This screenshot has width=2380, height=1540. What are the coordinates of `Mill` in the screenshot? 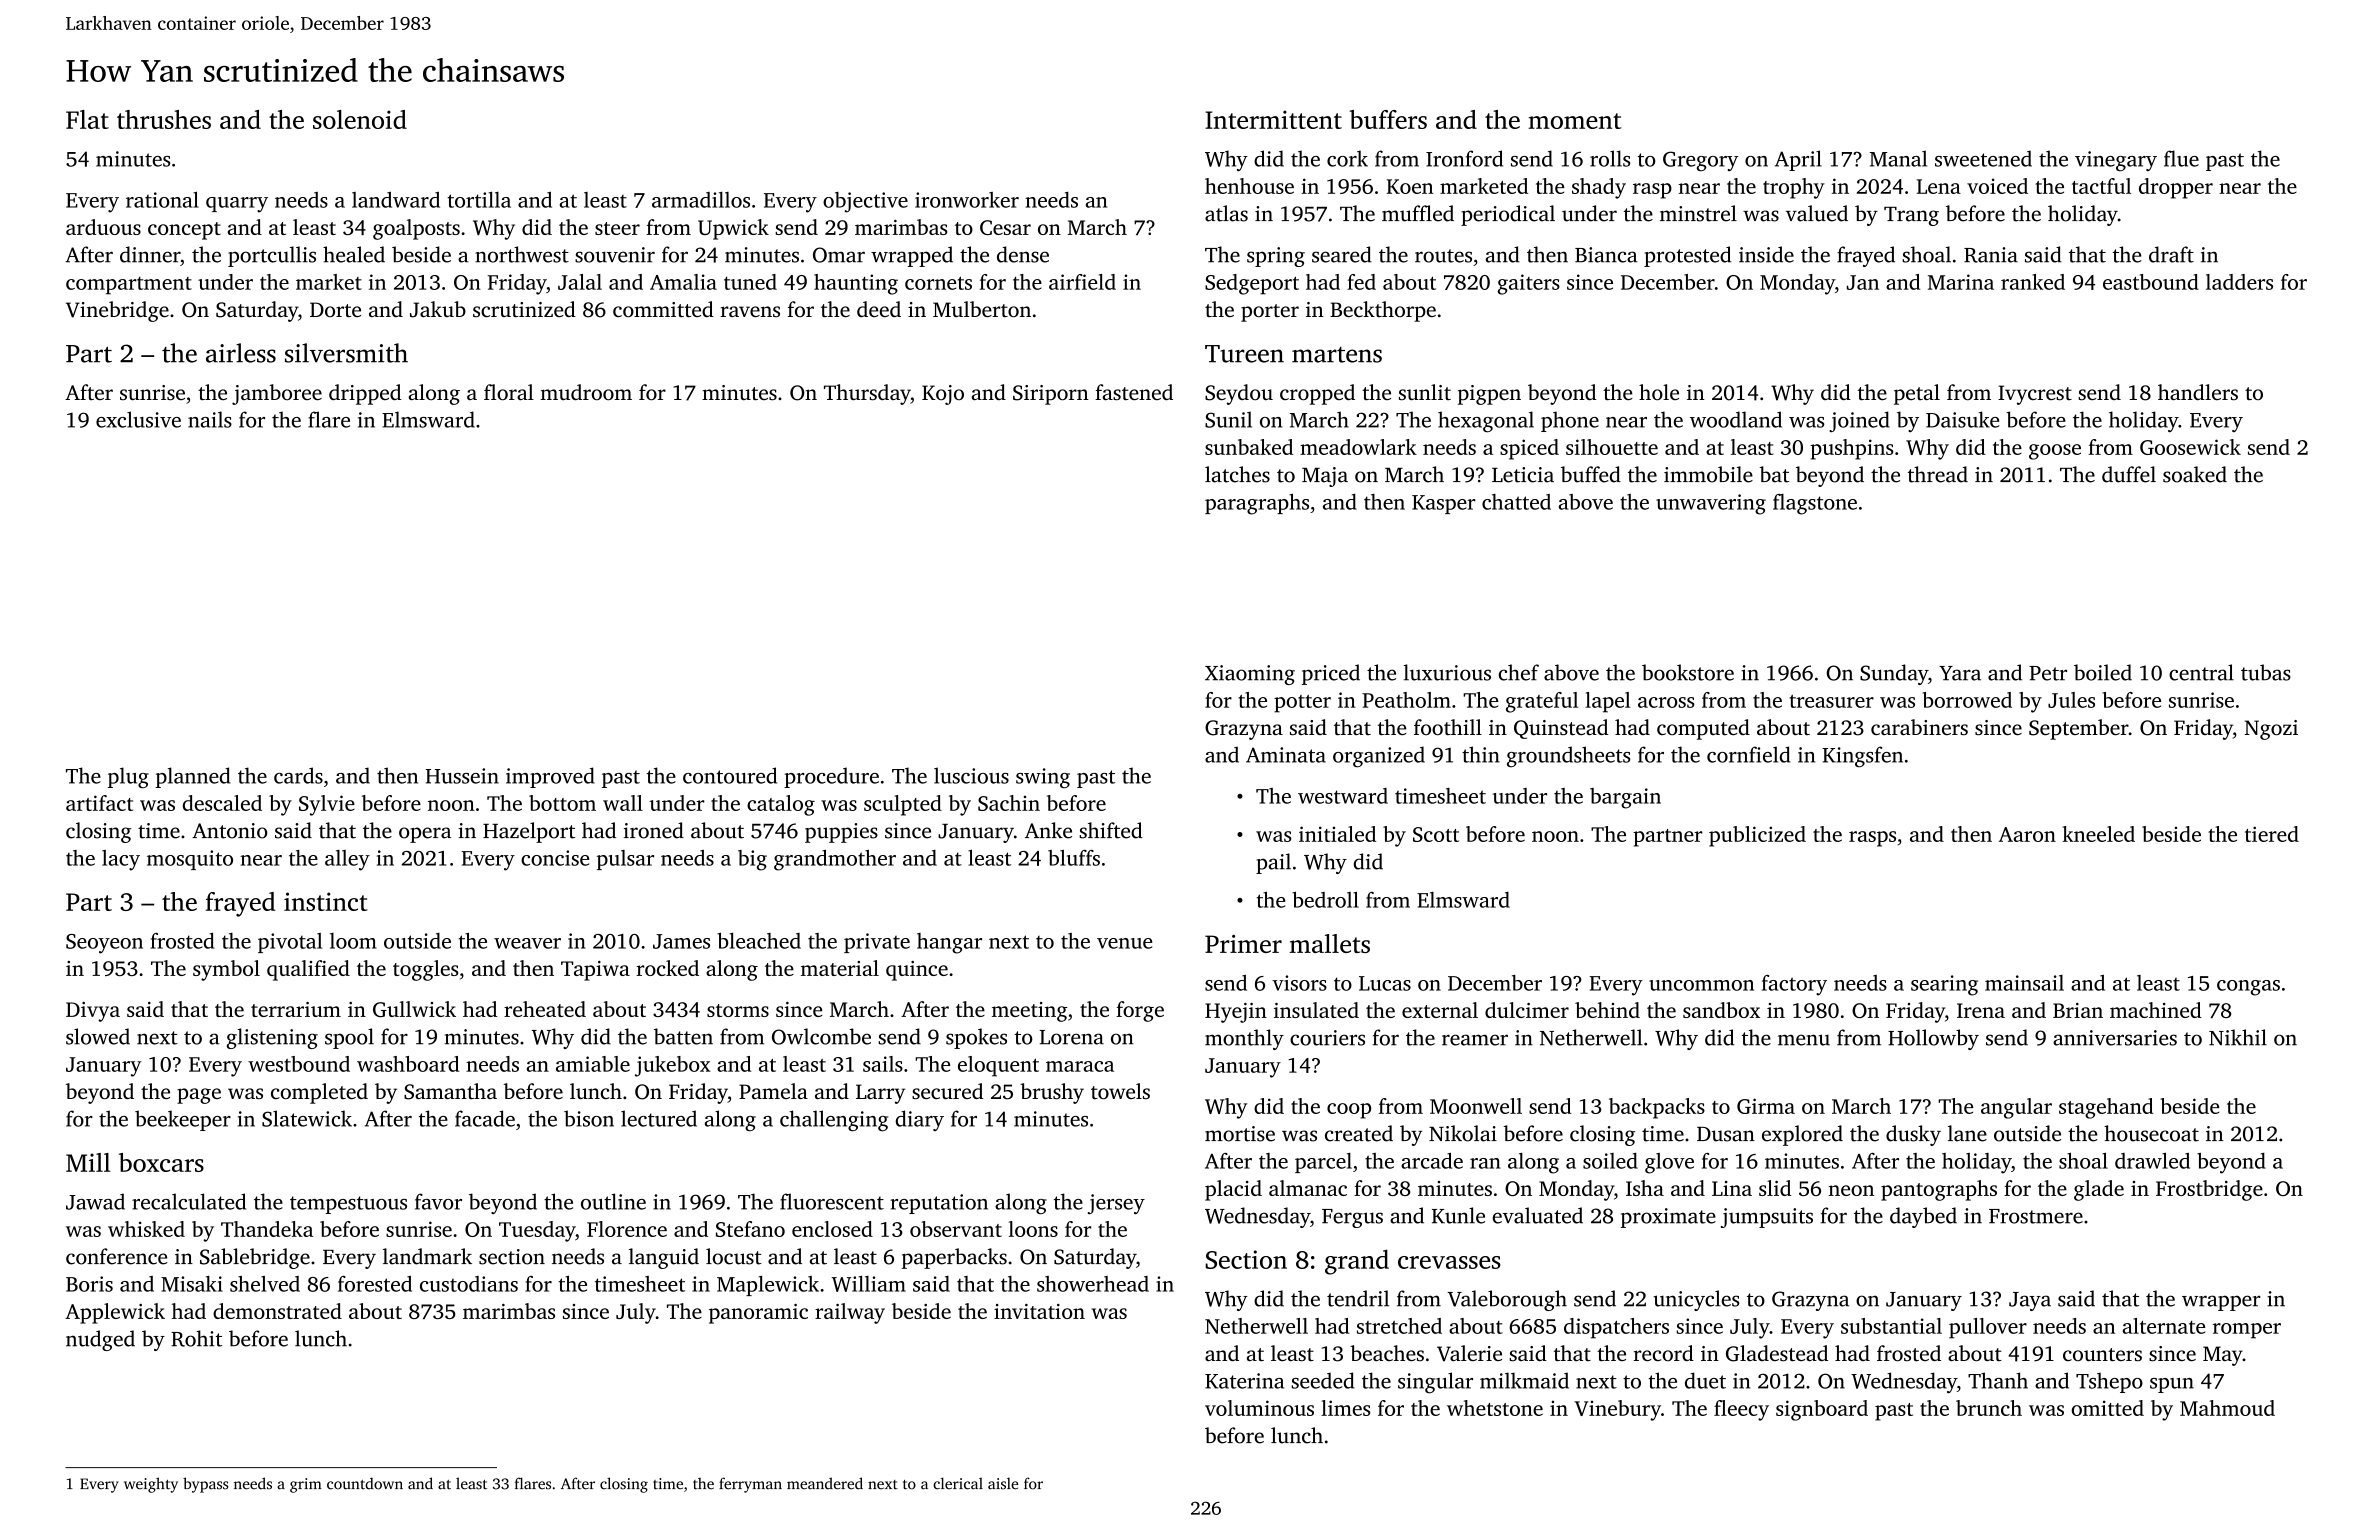 It's located at (88, 1162).
